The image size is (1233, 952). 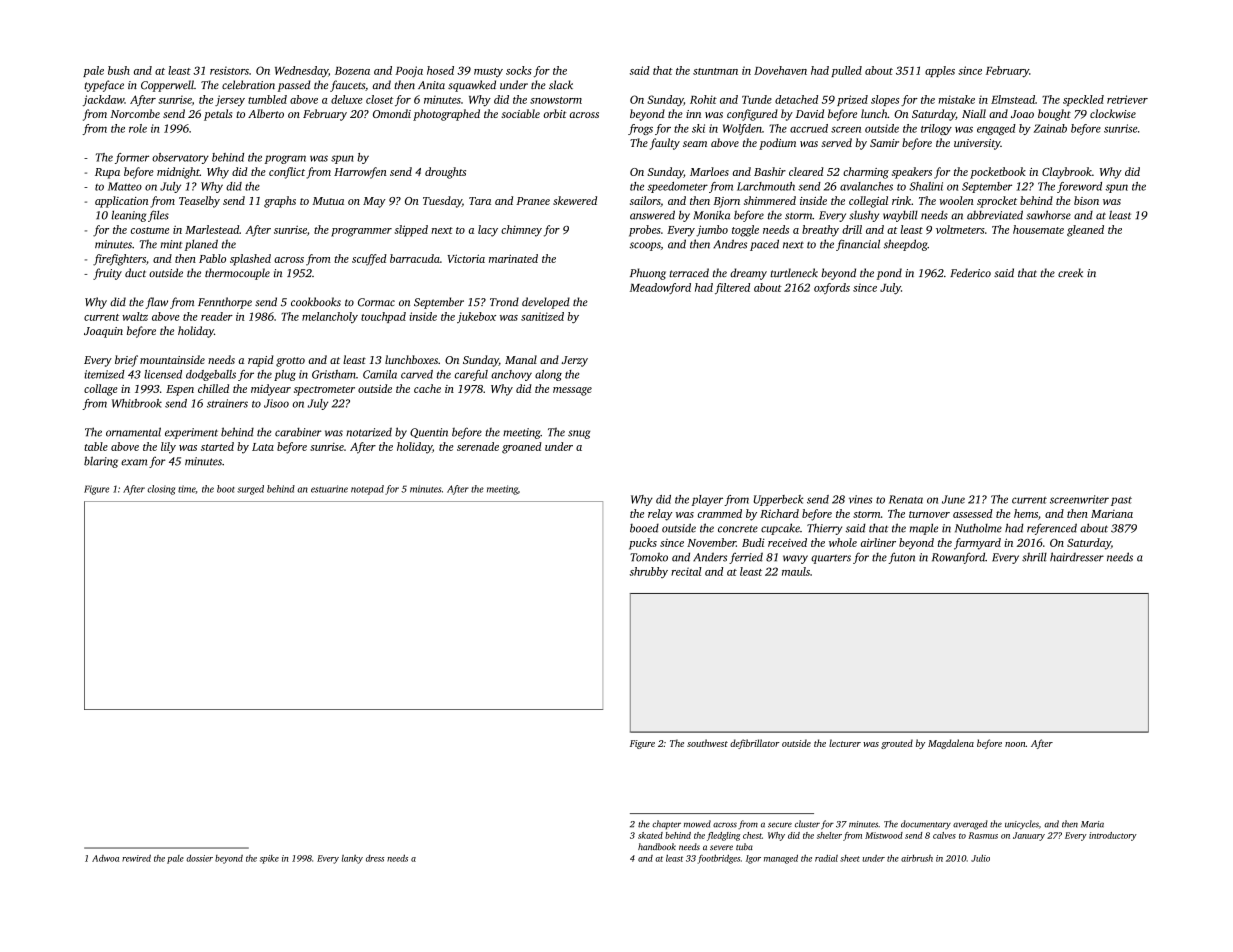 I want to click on jackdaw, so click(x=103, y=101).
